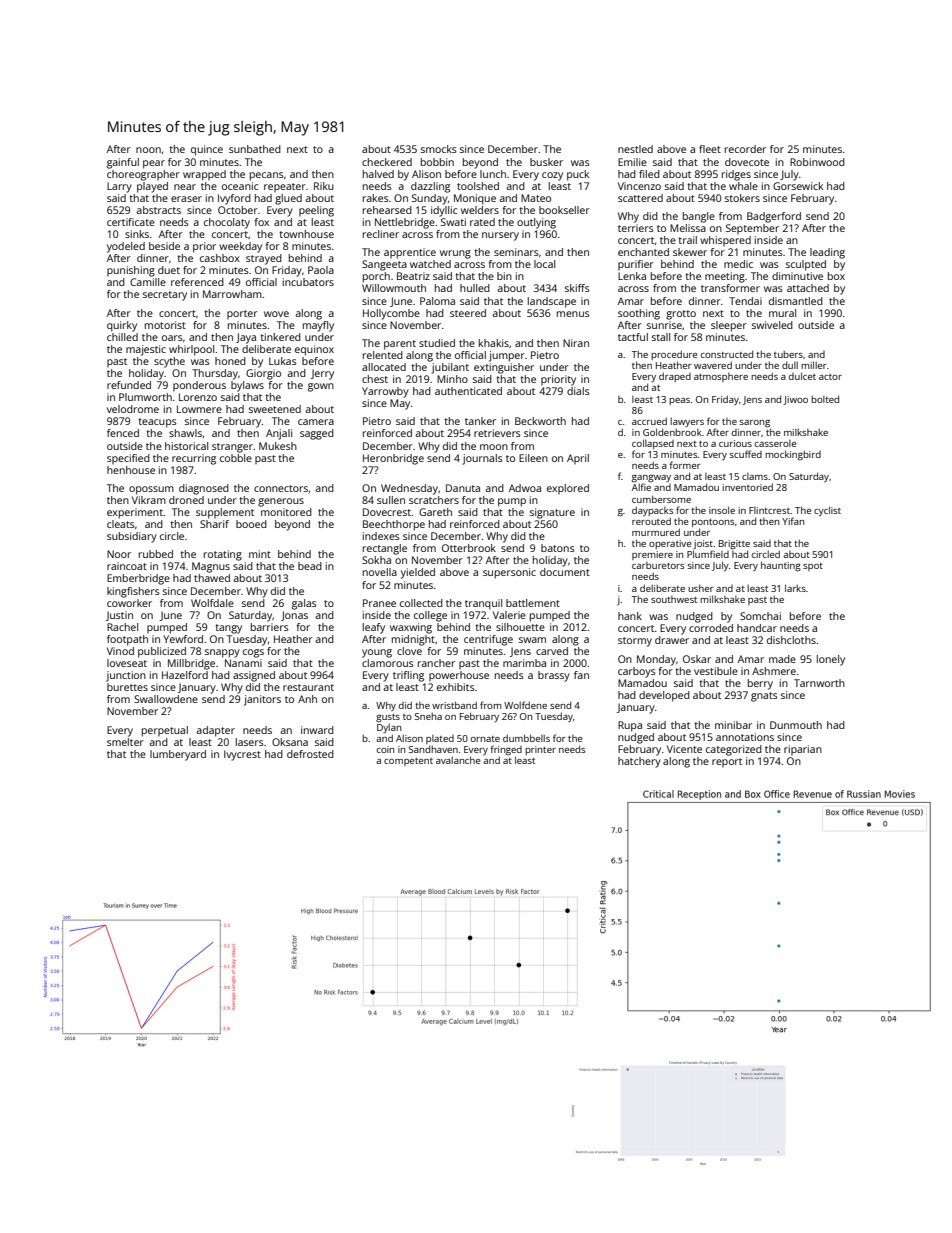 The height and width of the document is (1233, 952). What do you see at coordinates (250, 742) in the document?
I see `lasers` at bounding box center [250, 742].
